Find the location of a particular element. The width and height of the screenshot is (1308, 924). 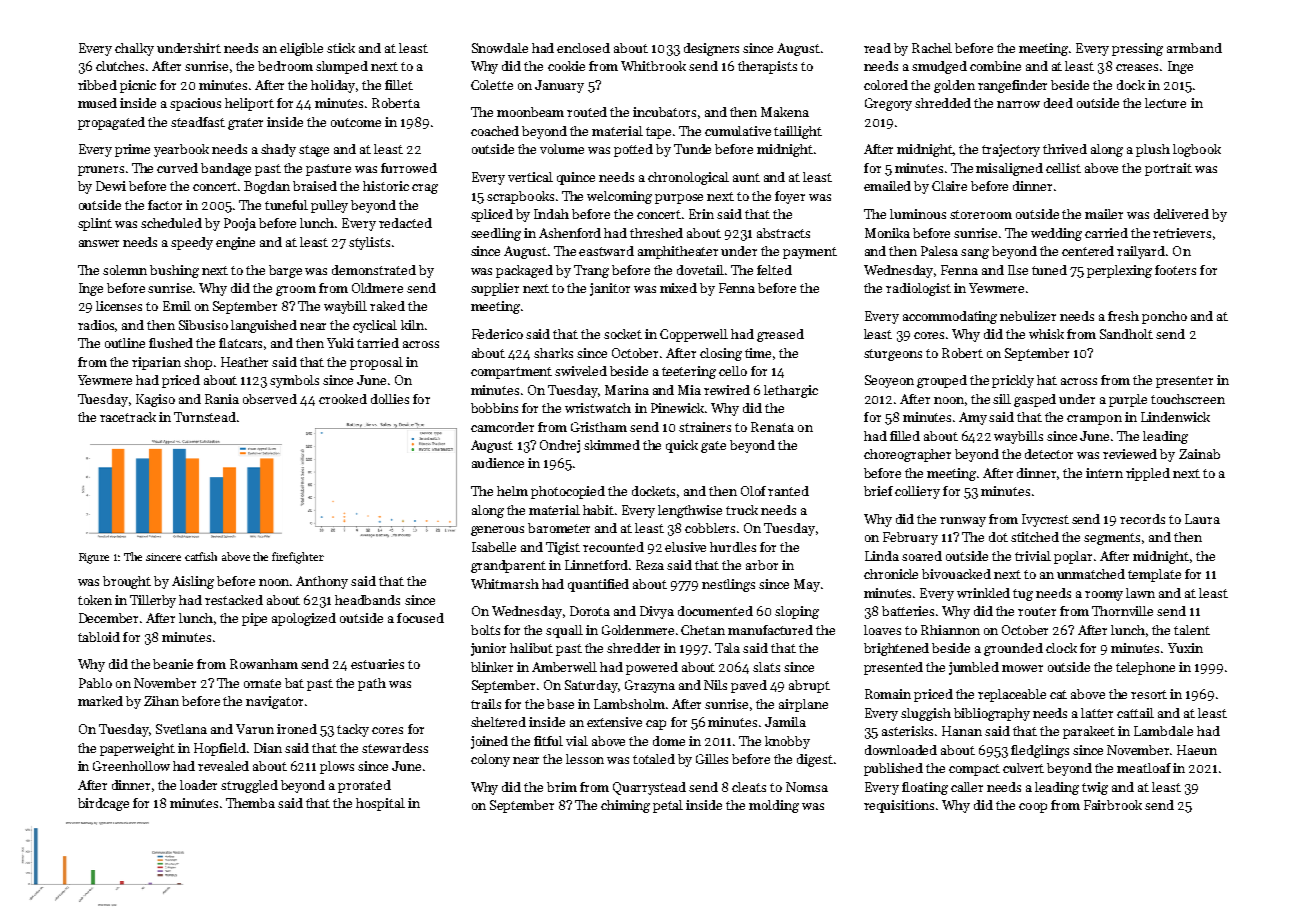

therapists is located at coordinates (767, 67).
